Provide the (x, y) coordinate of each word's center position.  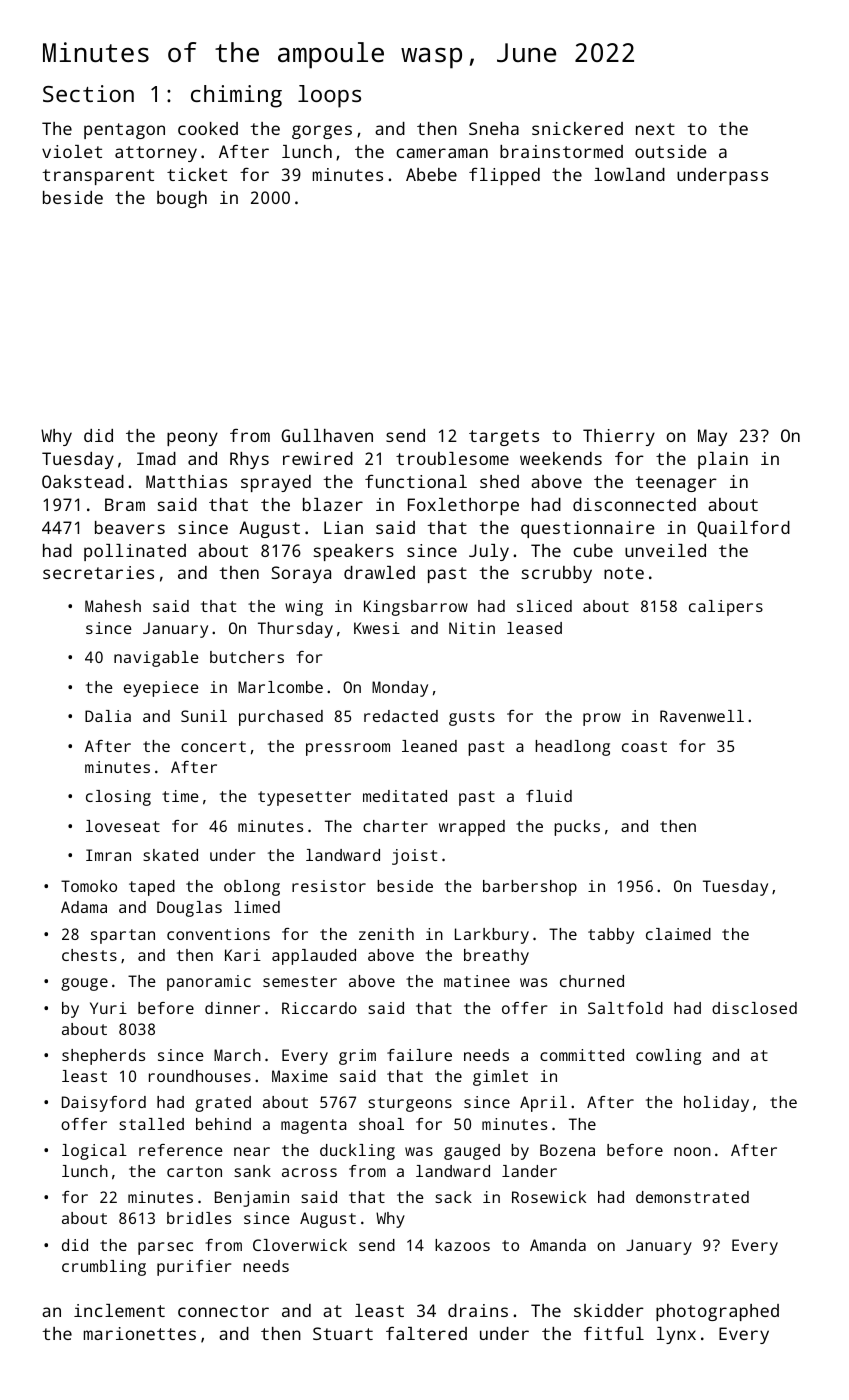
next (655, 129)
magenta (314, 1126)
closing (118, 798)
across (309, 1172)
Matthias (186, 481)
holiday (716, 1104)
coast (644, 746)
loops (329, 96)
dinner (232, 1008)
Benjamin (252, 1199)
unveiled (665, 550)
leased (534, 628)
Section (88, 93)
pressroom (348, 749)
